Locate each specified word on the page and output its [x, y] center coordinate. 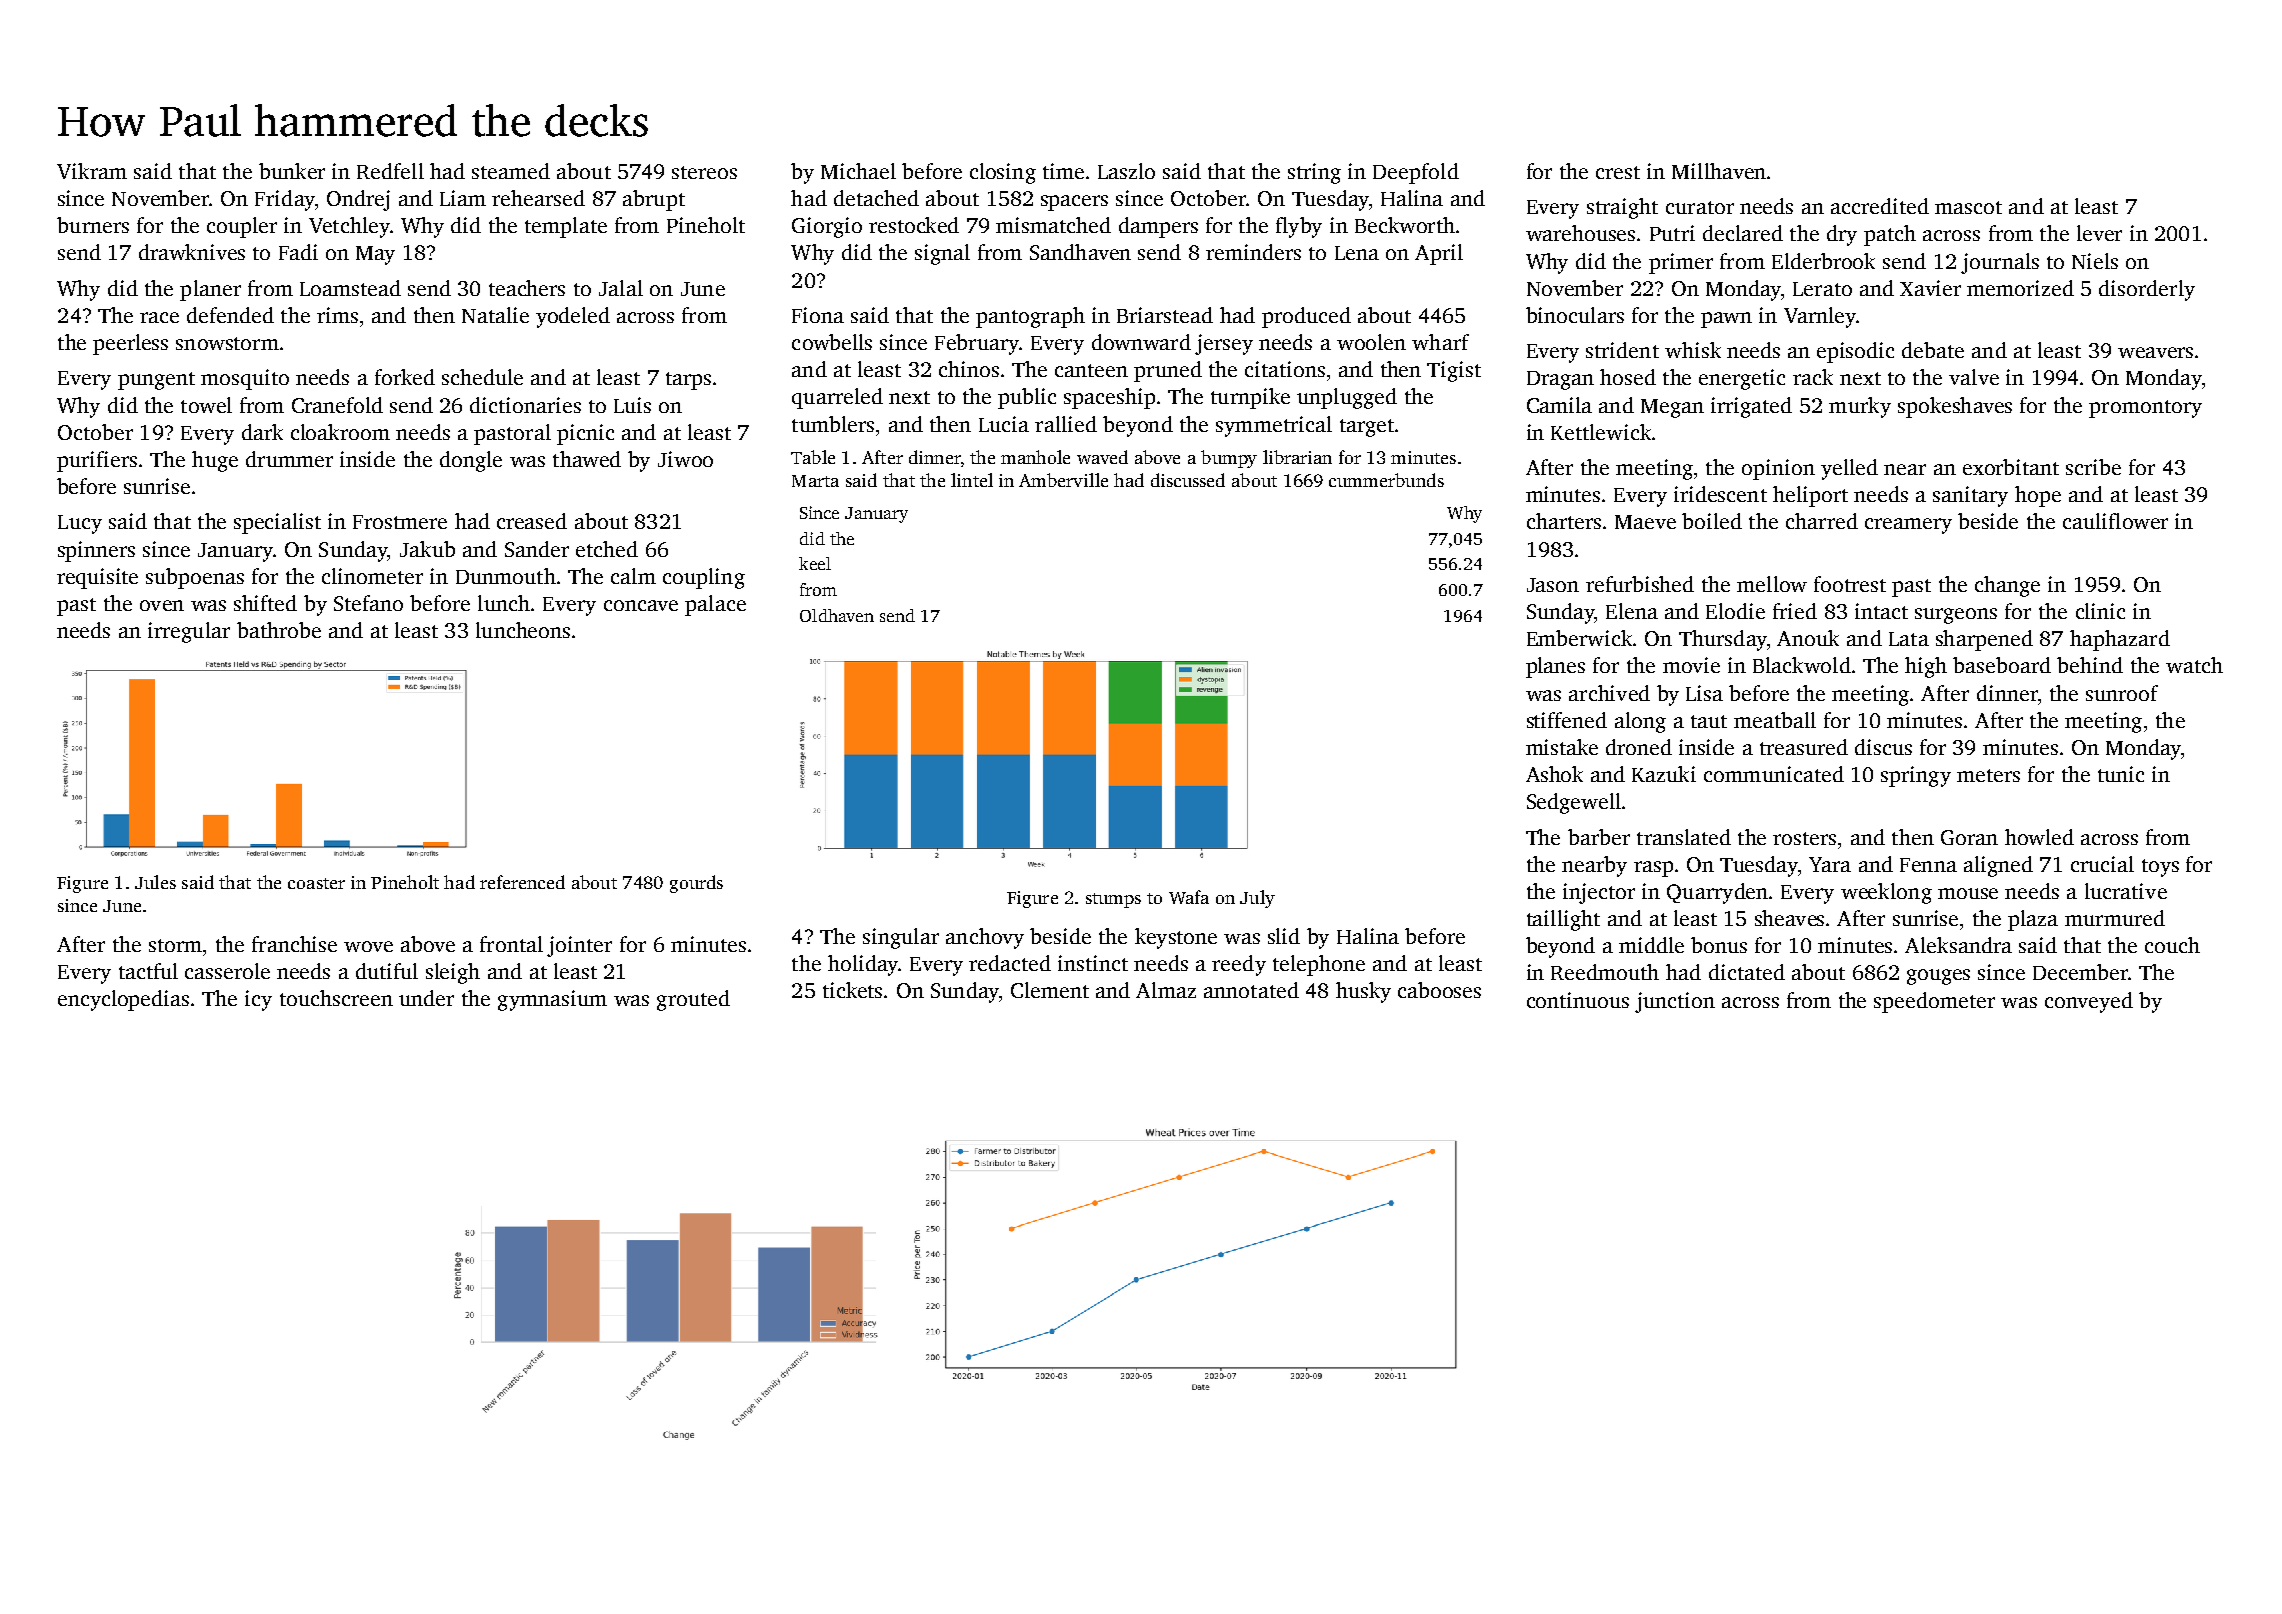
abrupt [654, 200]
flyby [1299, 227]
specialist [277, 523]
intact [1881, 611]
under [426, 998]
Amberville [1063, 480]
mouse [1968, 893]
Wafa [1189, 897]
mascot [1968, 207]
